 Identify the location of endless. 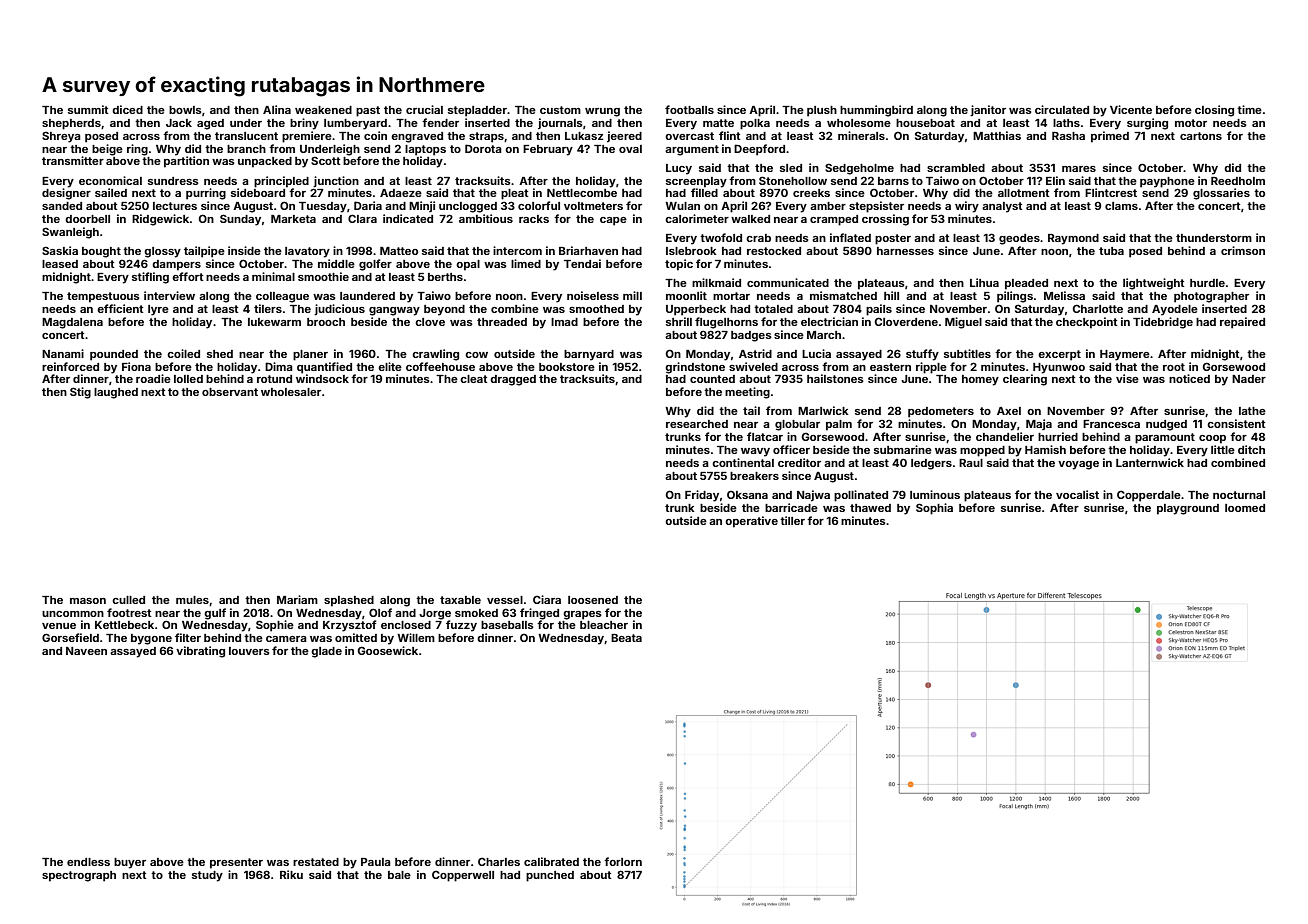
(88, 862).
